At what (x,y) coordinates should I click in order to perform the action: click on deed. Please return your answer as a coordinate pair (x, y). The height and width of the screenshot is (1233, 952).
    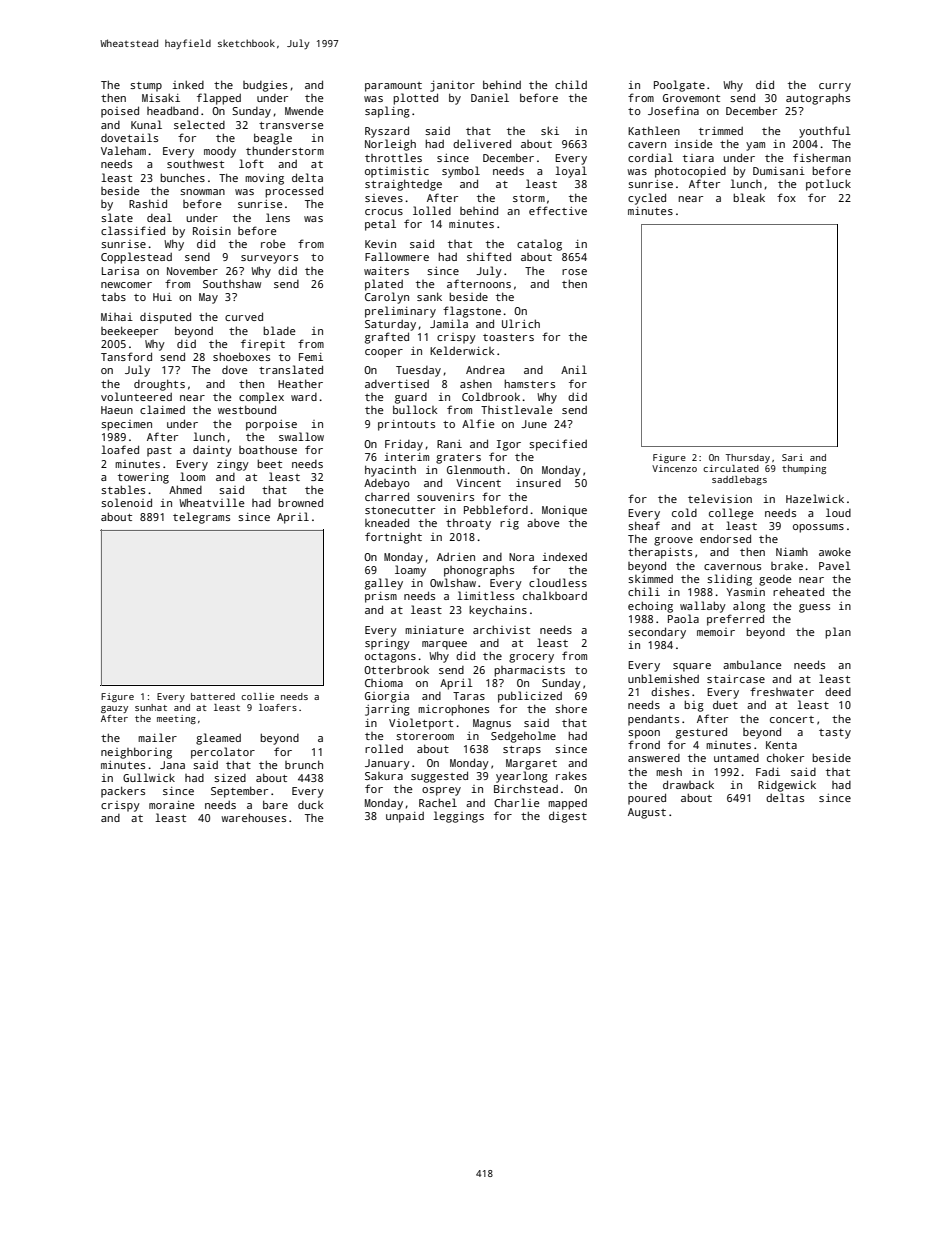
    Looking at the image, I should click on (838, 692).
